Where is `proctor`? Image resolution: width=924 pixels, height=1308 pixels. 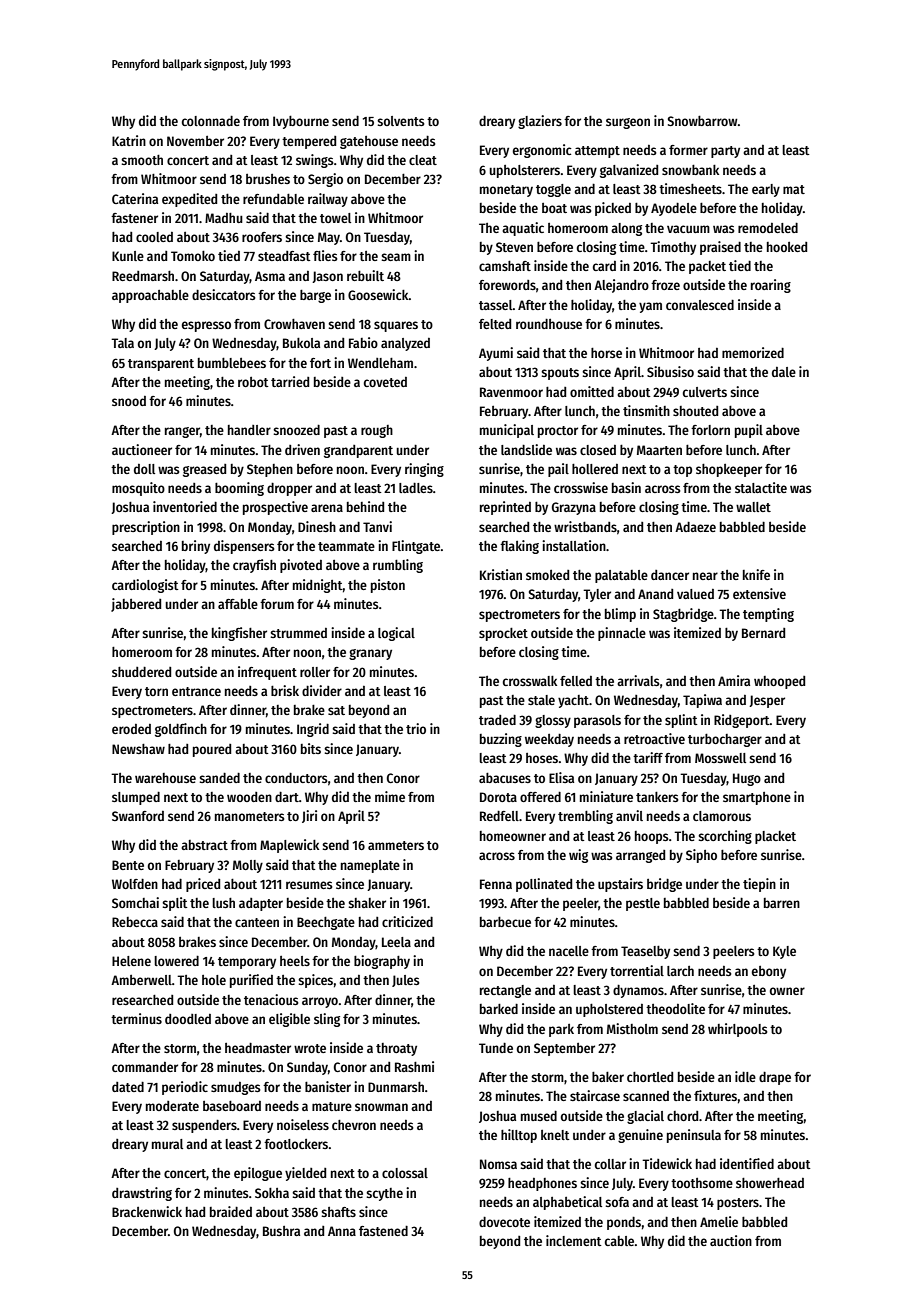 proctor is located at coordinates (558, 432).
